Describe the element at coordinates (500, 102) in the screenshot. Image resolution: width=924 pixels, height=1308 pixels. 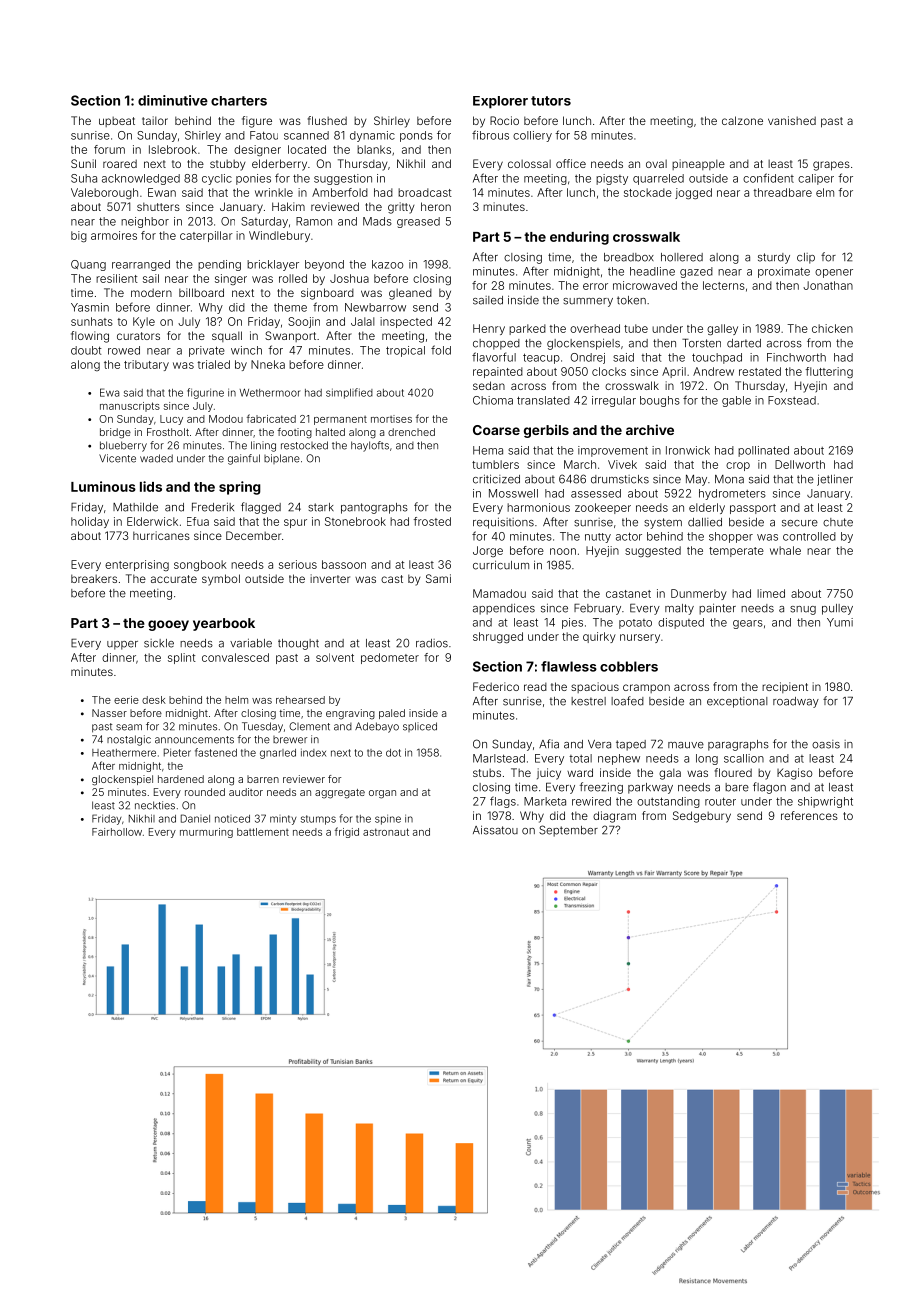
I see `Explorer` at that location.
